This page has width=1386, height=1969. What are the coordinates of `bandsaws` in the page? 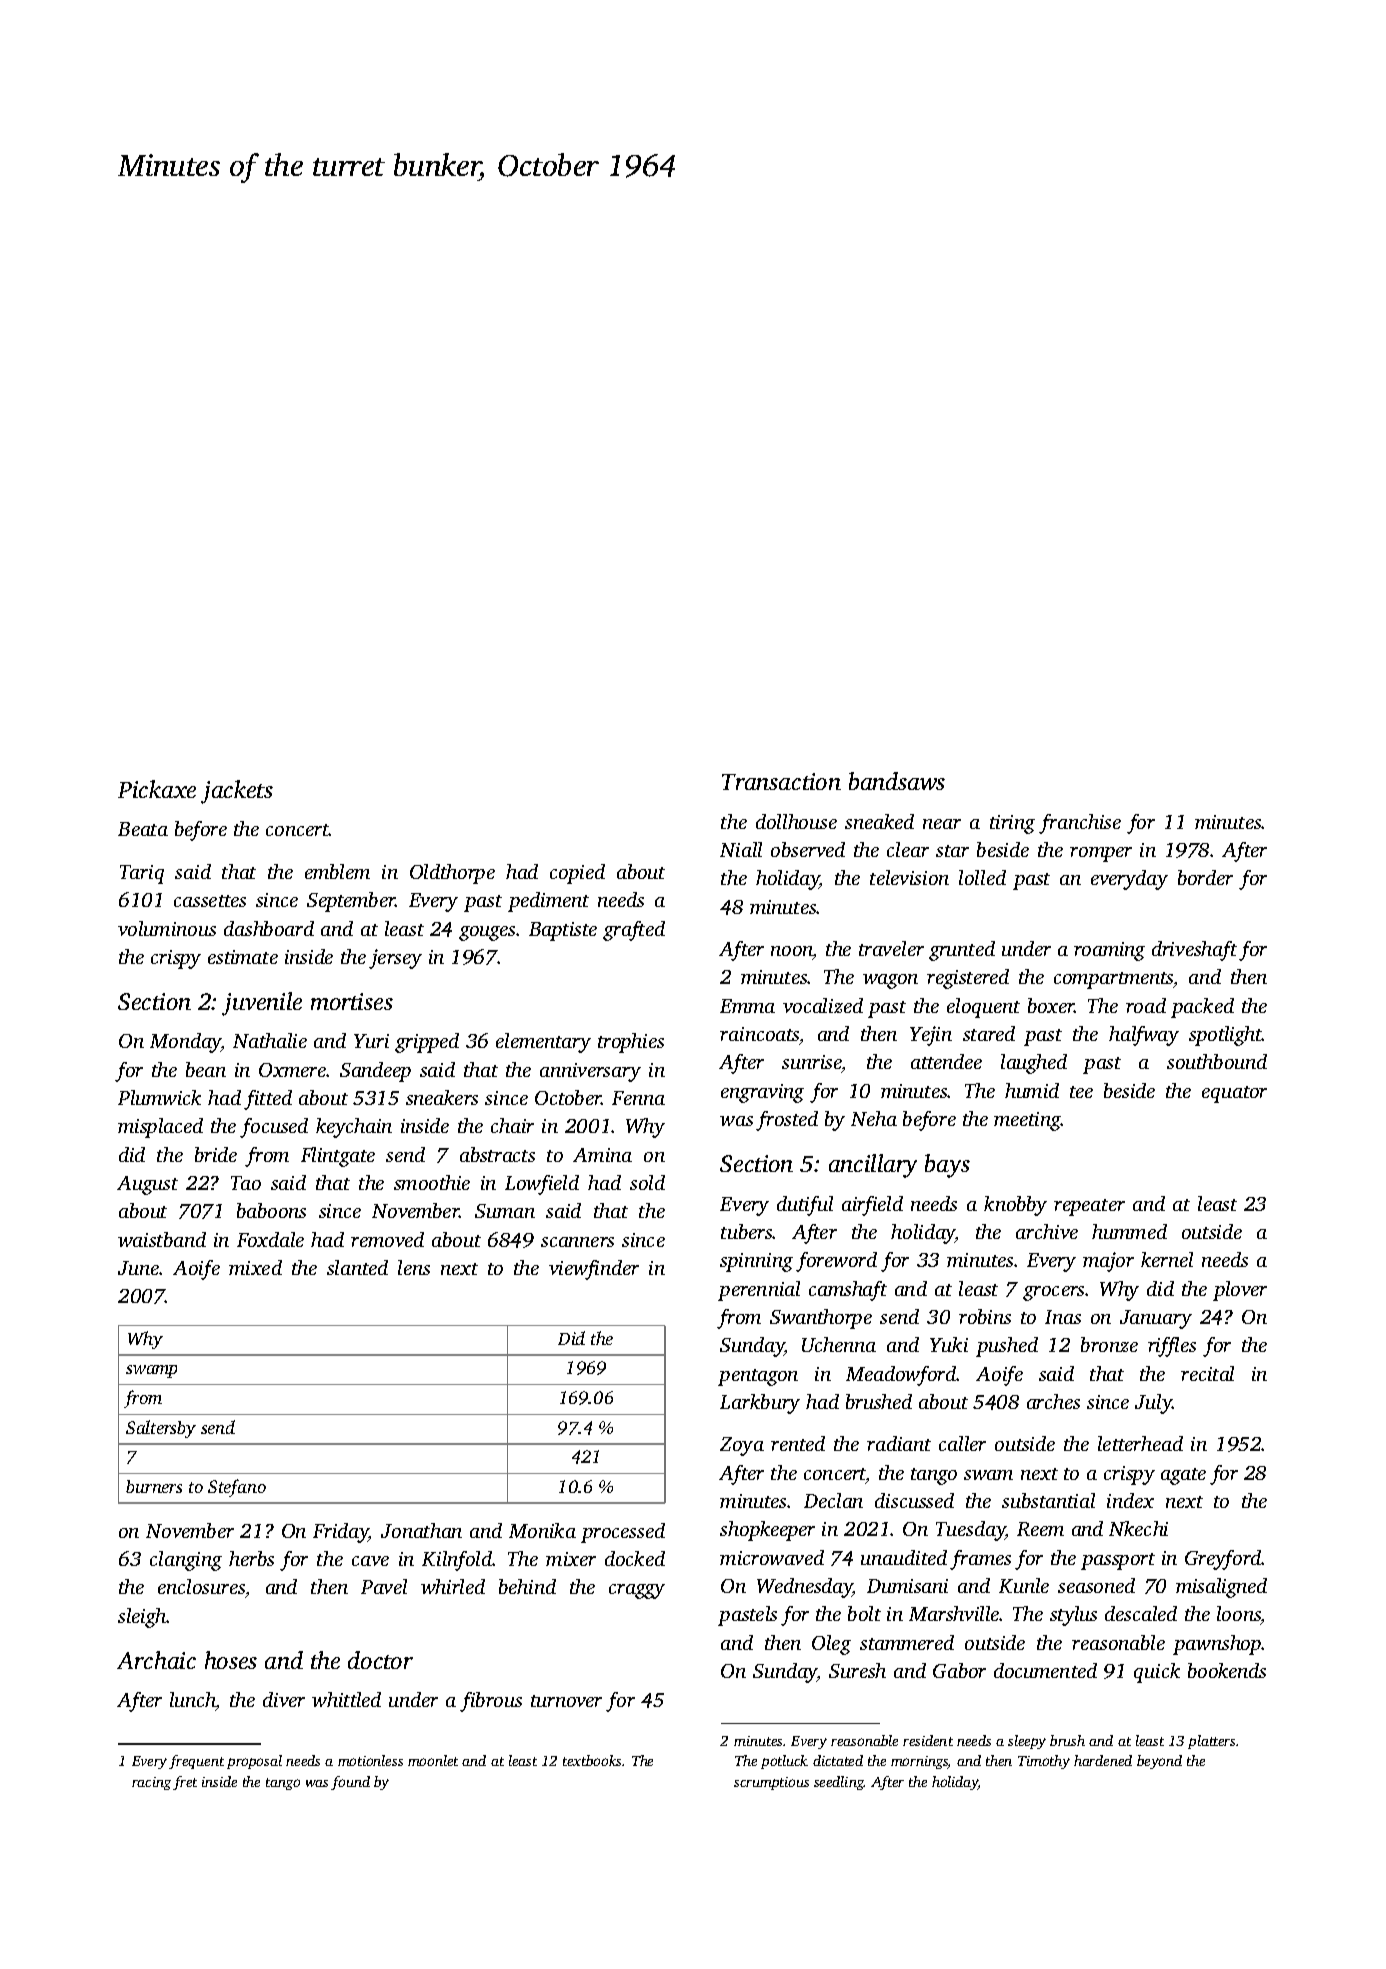 It's located at (897, 781).
